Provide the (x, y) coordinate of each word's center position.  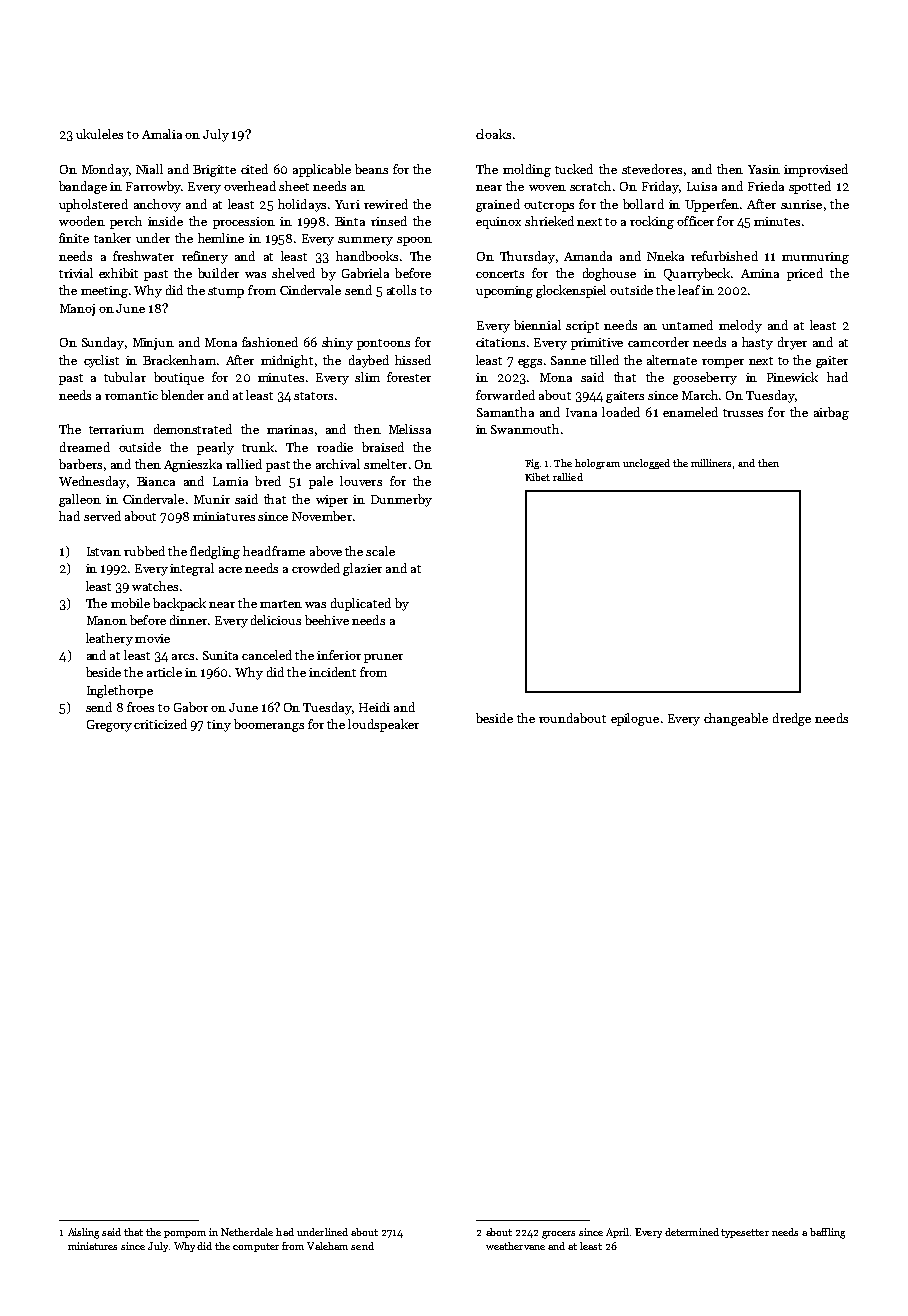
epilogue (635, 719)
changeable (736, 719)
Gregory (109, 726)
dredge (792, 719)
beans (371, 169)
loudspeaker (383, 725)
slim (367, 377)
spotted (810, 187)
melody (740, 326)
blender (182, 395)
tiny (219, 726)
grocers (558, 1235)
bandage (83, 187)
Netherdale (247, 1232)
